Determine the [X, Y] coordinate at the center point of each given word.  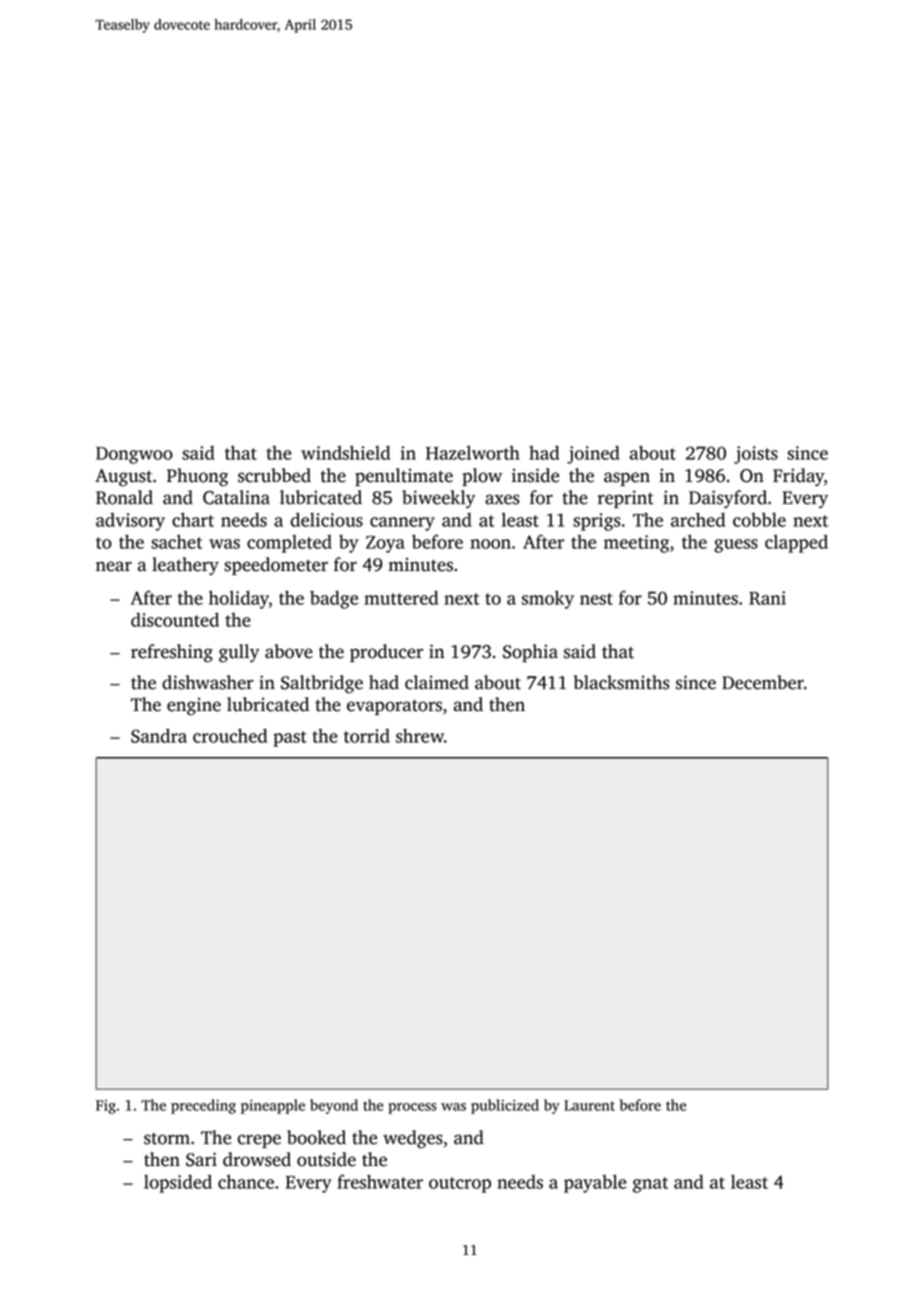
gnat [650, 1185]
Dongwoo [134, 455]
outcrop [460, 1185]
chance [246, 1182]
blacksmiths [622, 682]
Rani [767, 598]
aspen [627, 479]
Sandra [159, 735]
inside [535, 475]
